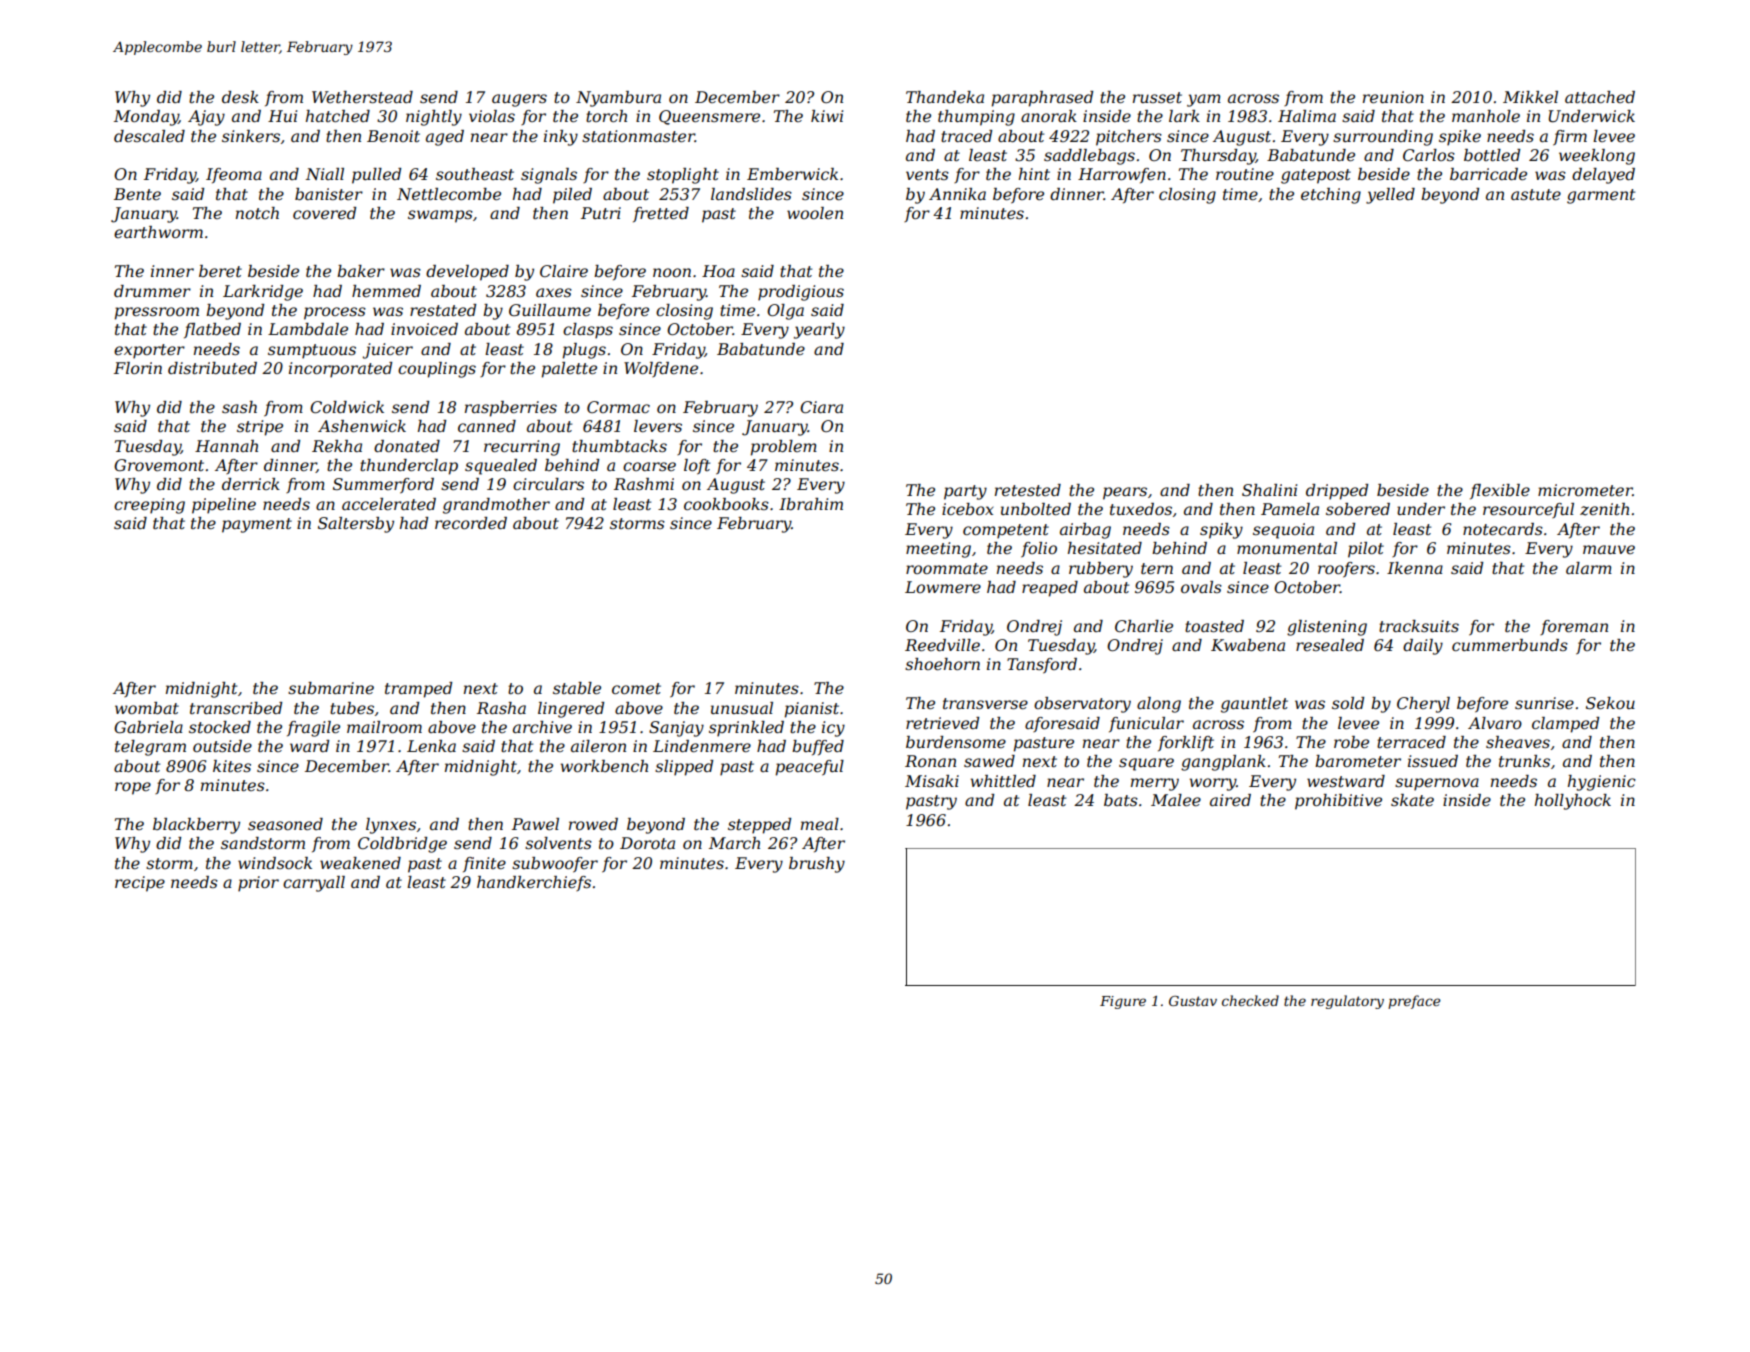  I want to click on desk, so click(240, 97).
